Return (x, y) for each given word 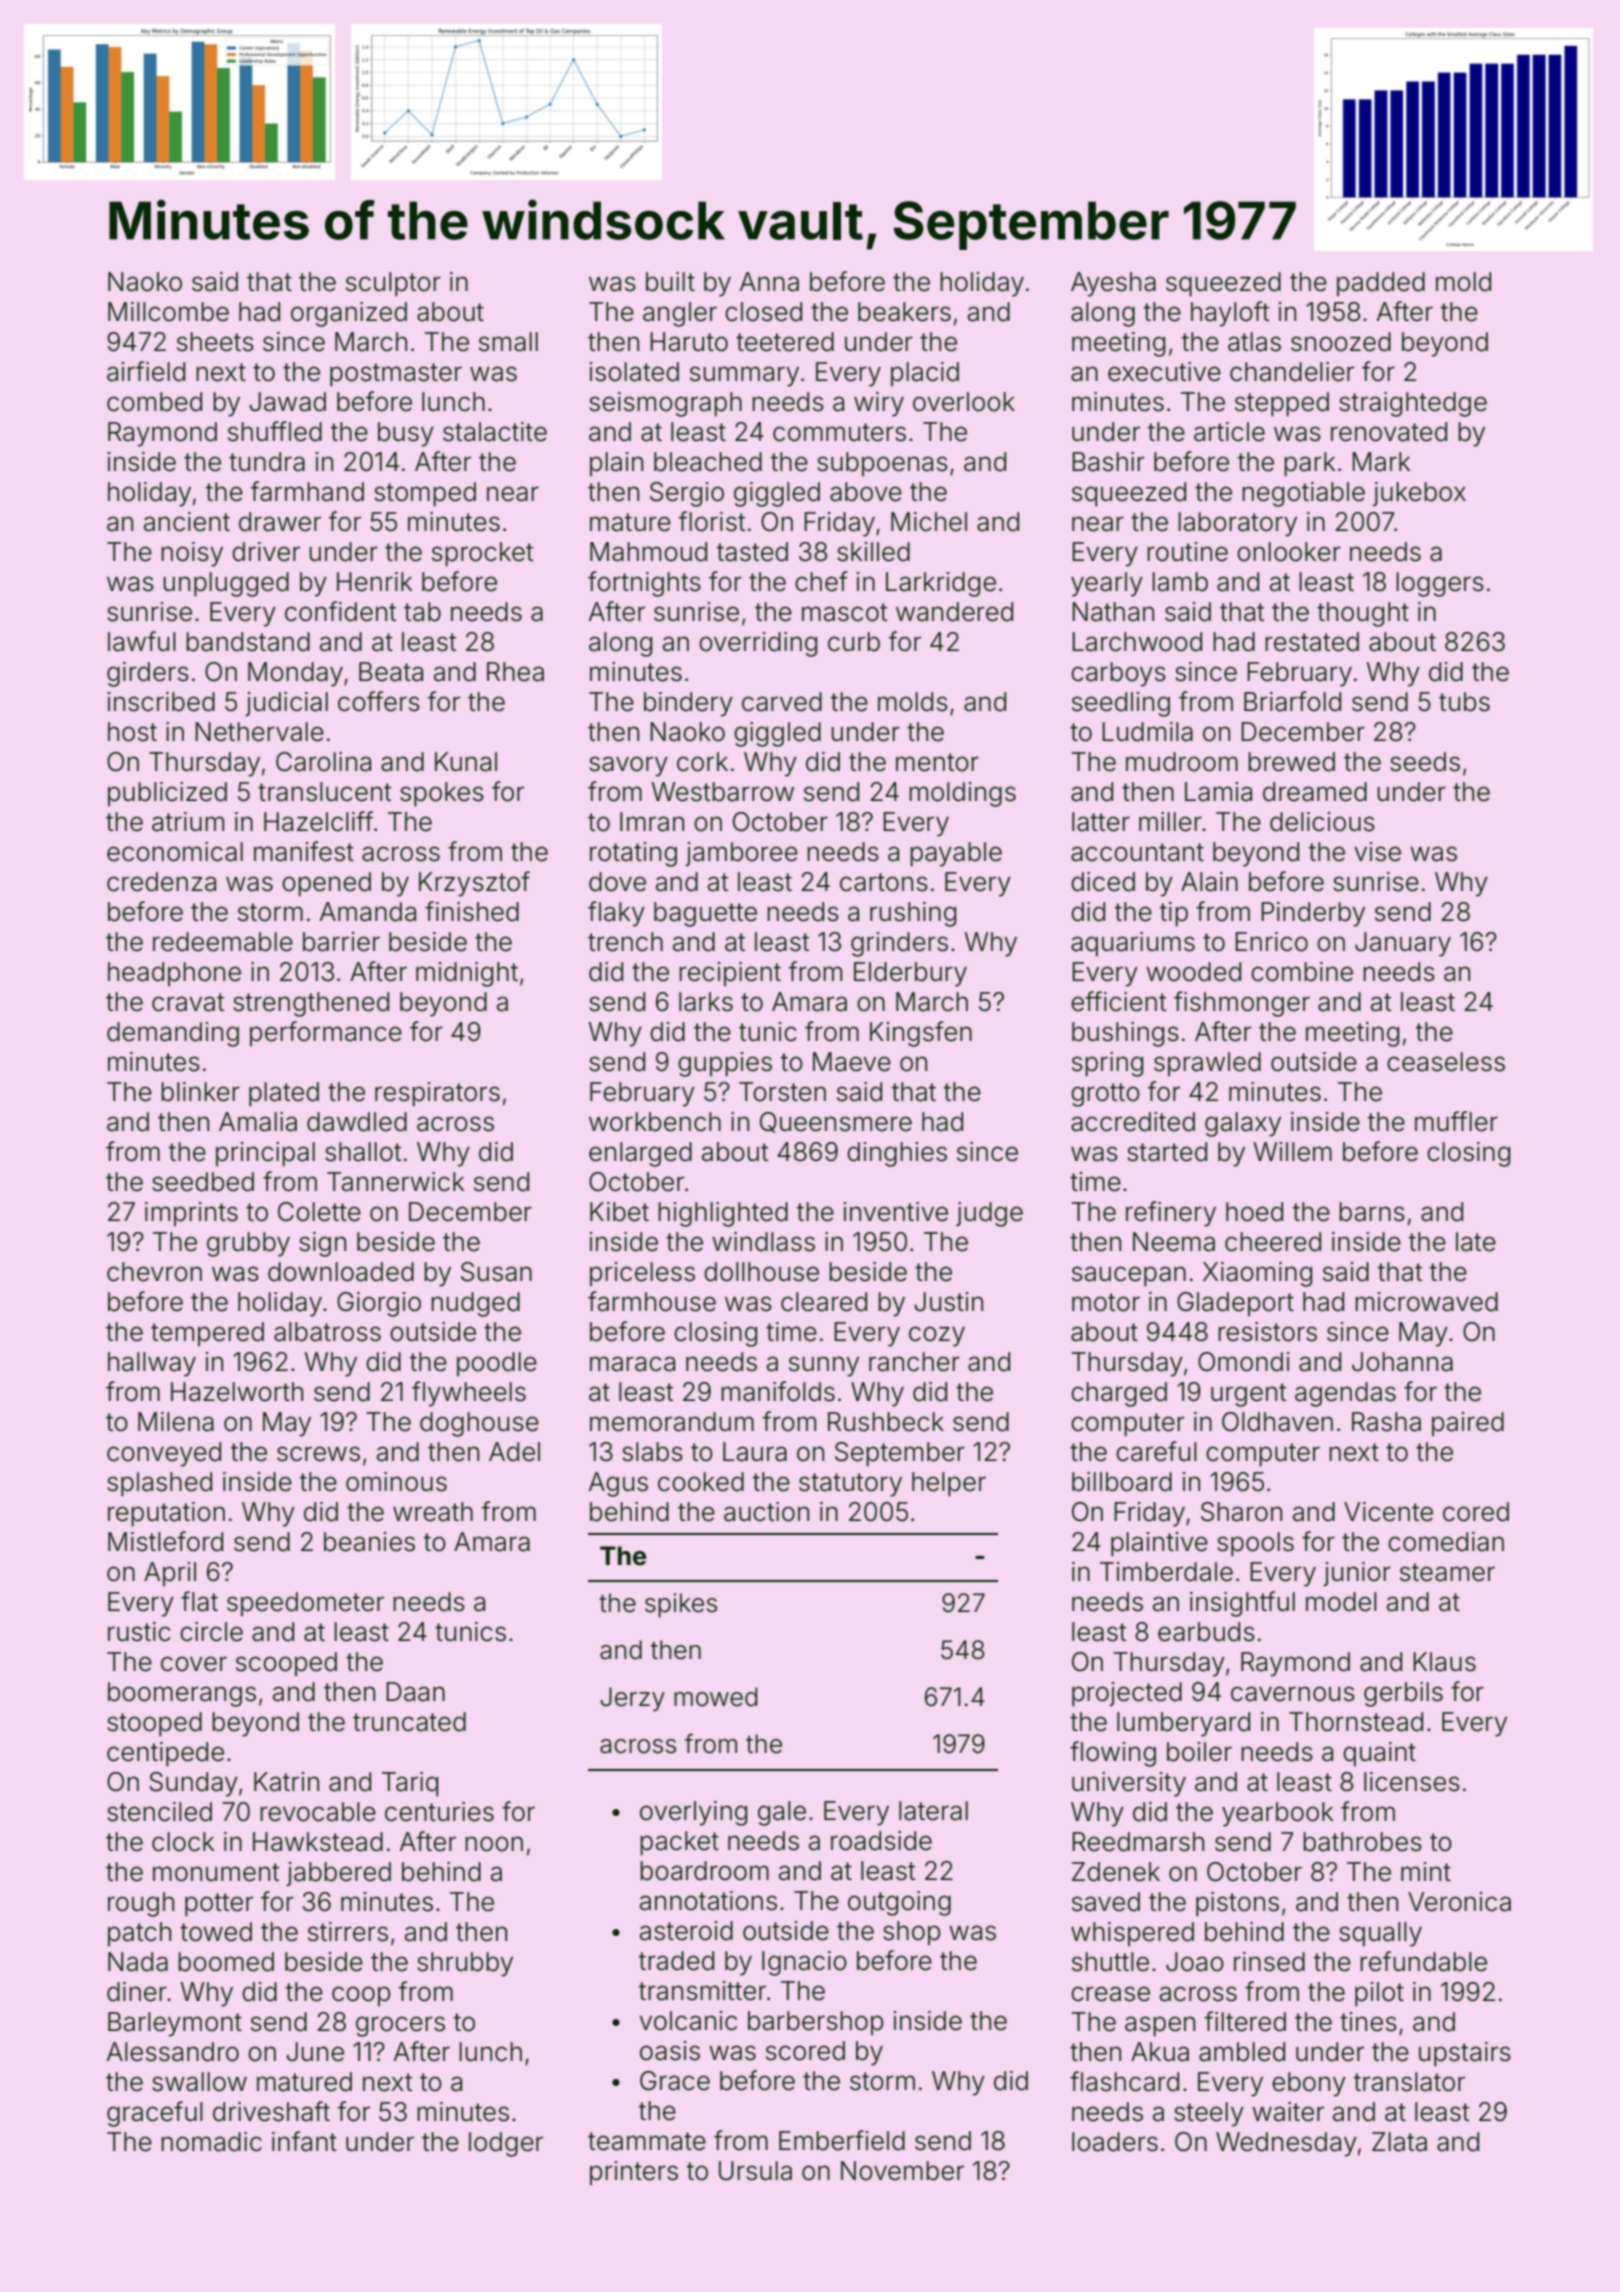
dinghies (897, 1154)
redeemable (223, 942)
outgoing (899, 1903)
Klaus (1444, 1662)
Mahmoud (648, 552)
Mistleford (165, 1541)
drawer (280, 522)
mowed (715, 1697)
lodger (506, 2144)
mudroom (1182, 762)
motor (1106, 1302)
